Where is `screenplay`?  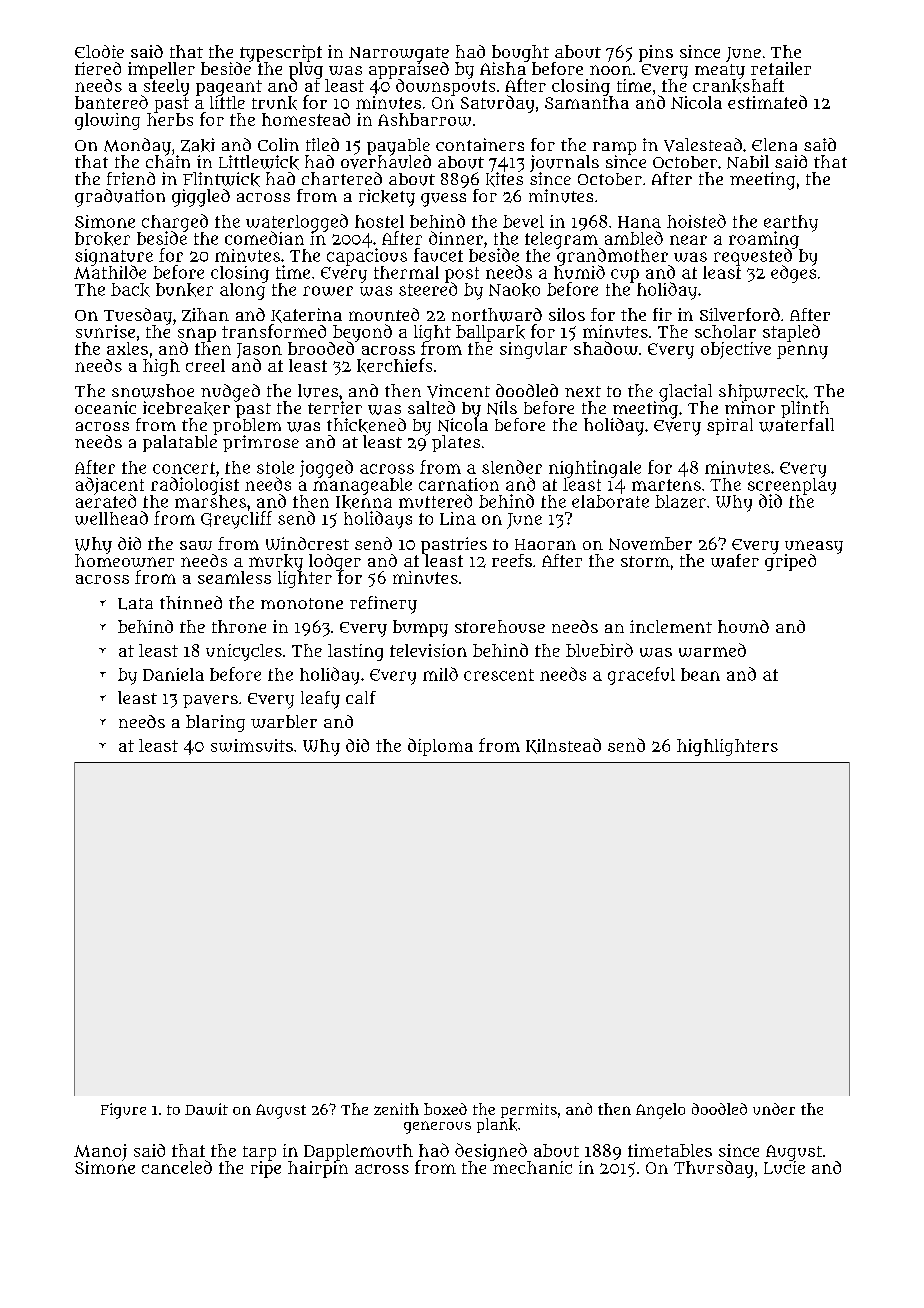 screenplay is located at coordinates (792, 486).
